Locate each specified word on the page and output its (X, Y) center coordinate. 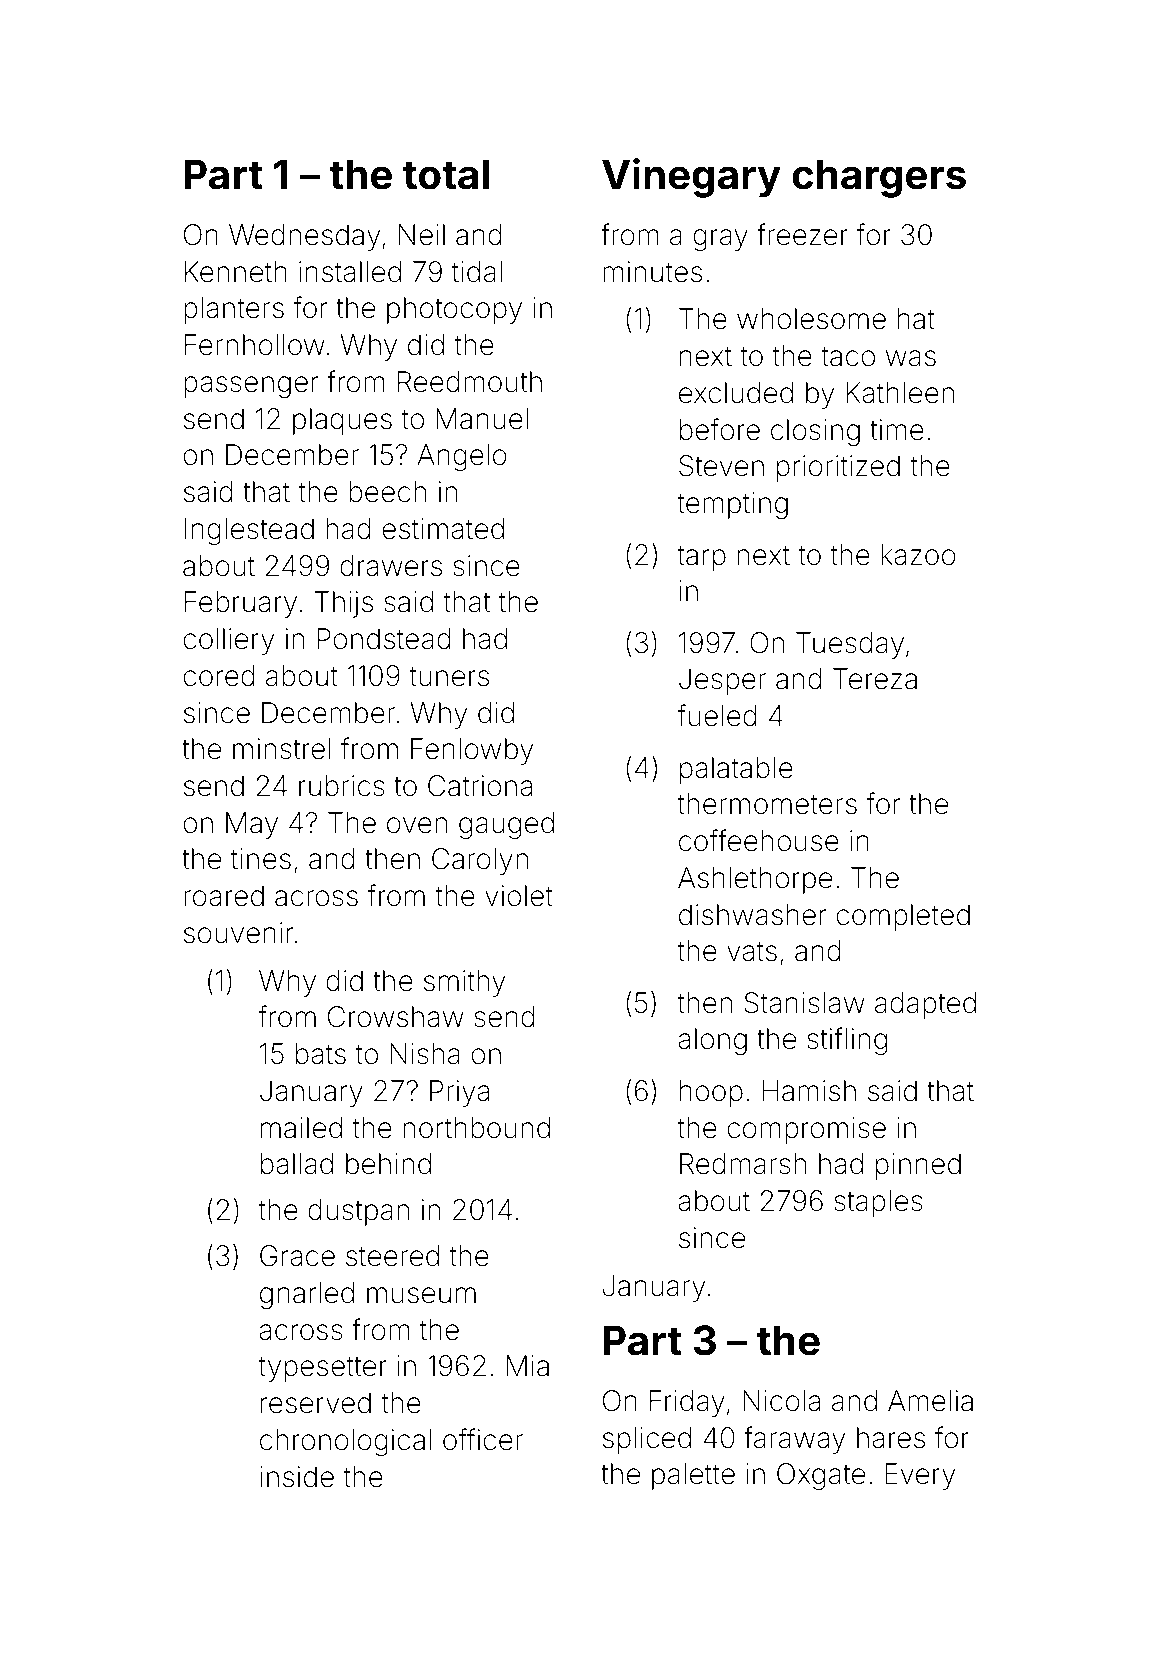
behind (388, 1164)
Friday (687, 1403)
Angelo (462, 457)
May (252, 825)
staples (878, 1203)
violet (519, 896)
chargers (879, 178)
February (241, 604)
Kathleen (900, 393)
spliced (647, 1440)
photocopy (454, 310)
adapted (925, 1005)
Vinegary (691, 178)
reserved (316, 1403)
